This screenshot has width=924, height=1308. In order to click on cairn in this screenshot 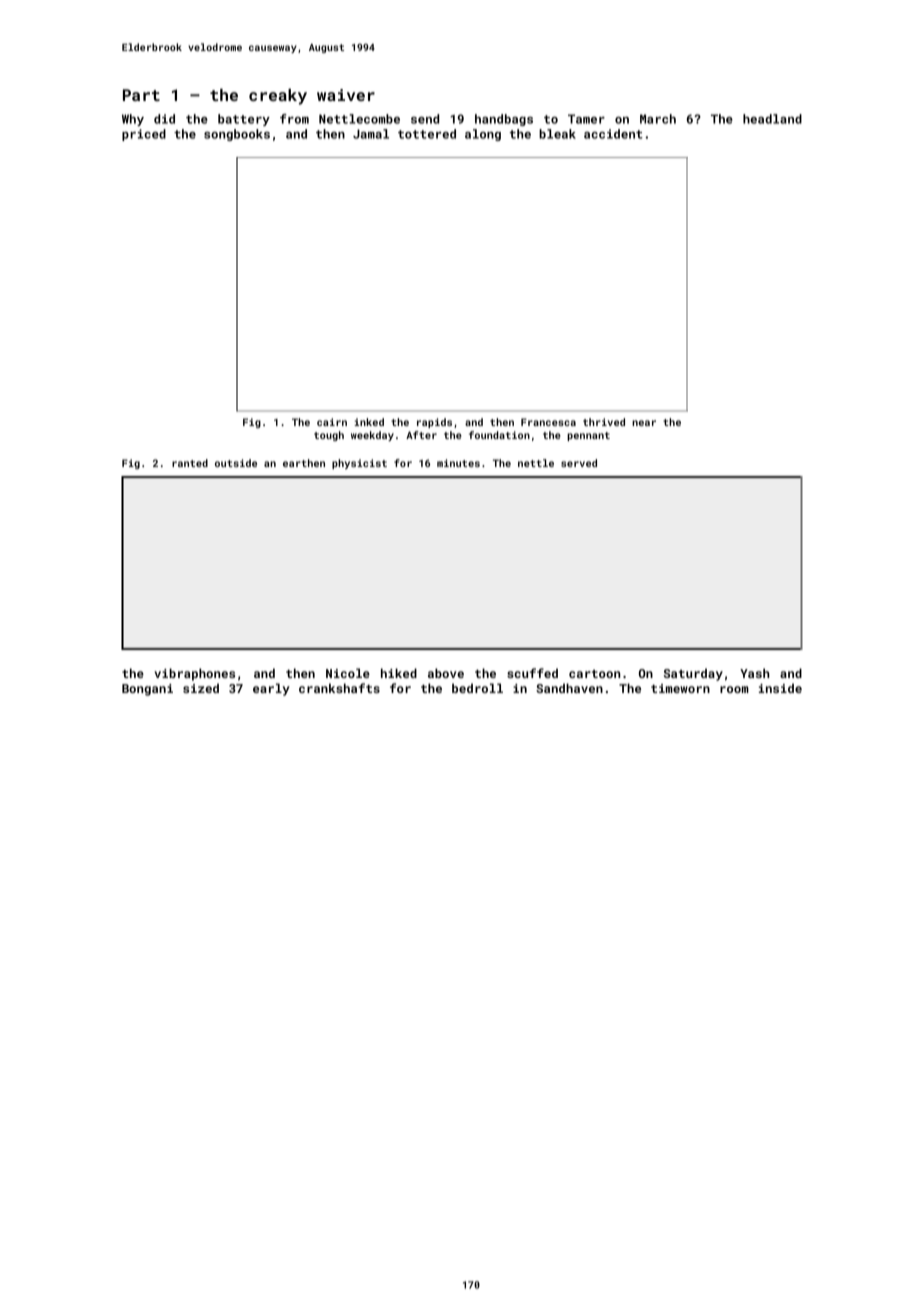, I will do `click(332, 422)`.
